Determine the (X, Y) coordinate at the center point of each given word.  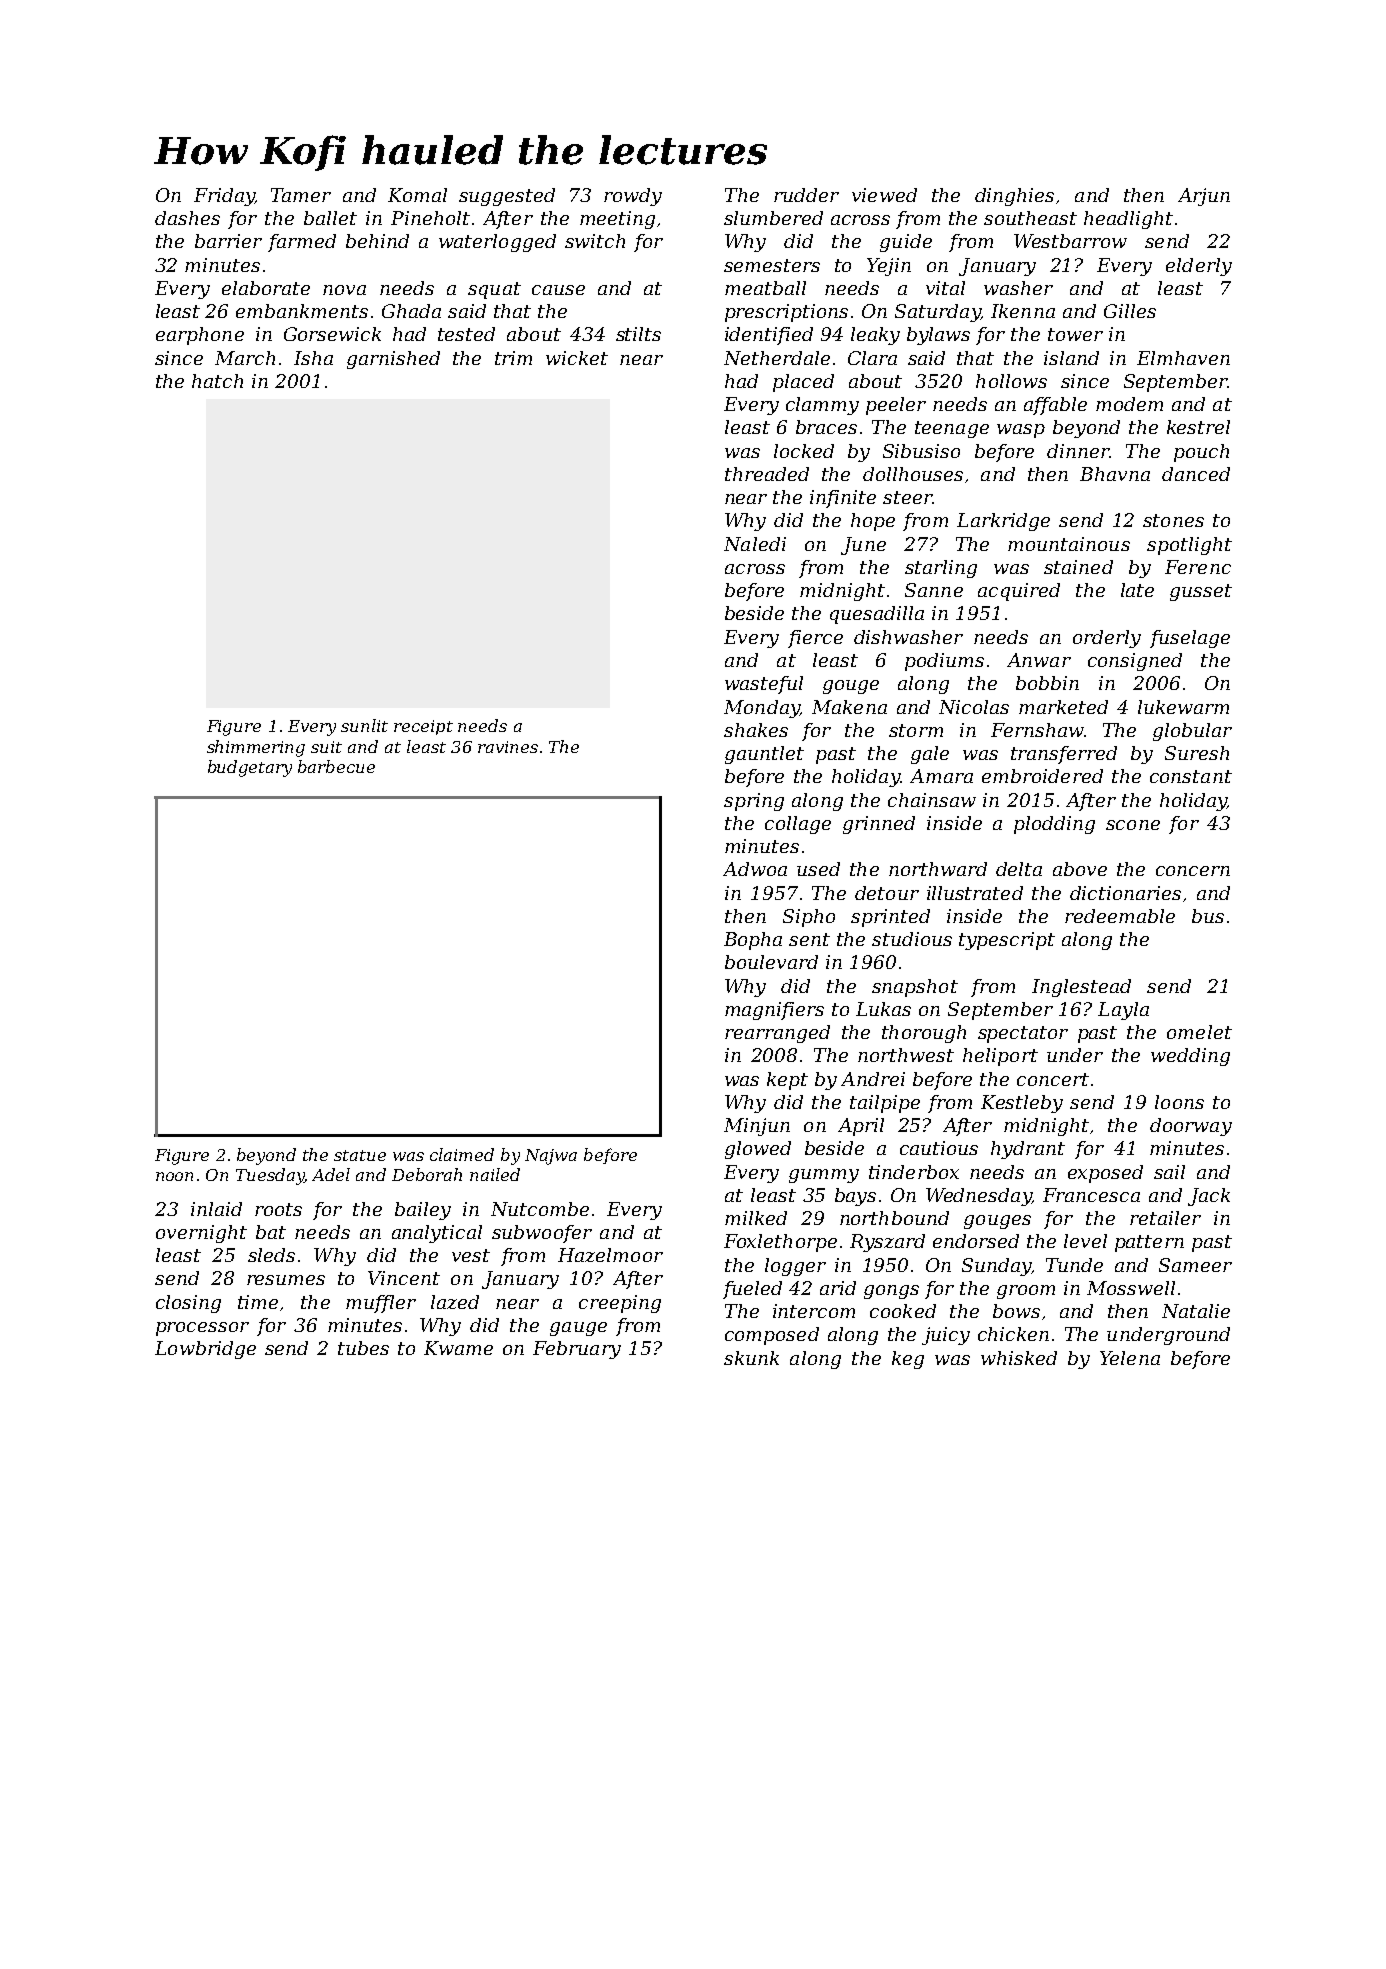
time (258, 1302)
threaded (767, 474)
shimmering (256, 748)
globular (1192, 732)
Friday (224, 197)
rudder (806, 195)
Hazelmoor (610, 1255)
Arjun (1204, 197)
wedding (1190, 1057)
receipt (423, 727)
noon (174, 1176)
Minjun (757, 1127)
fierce (815, 639)
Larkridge (1003, 522)
